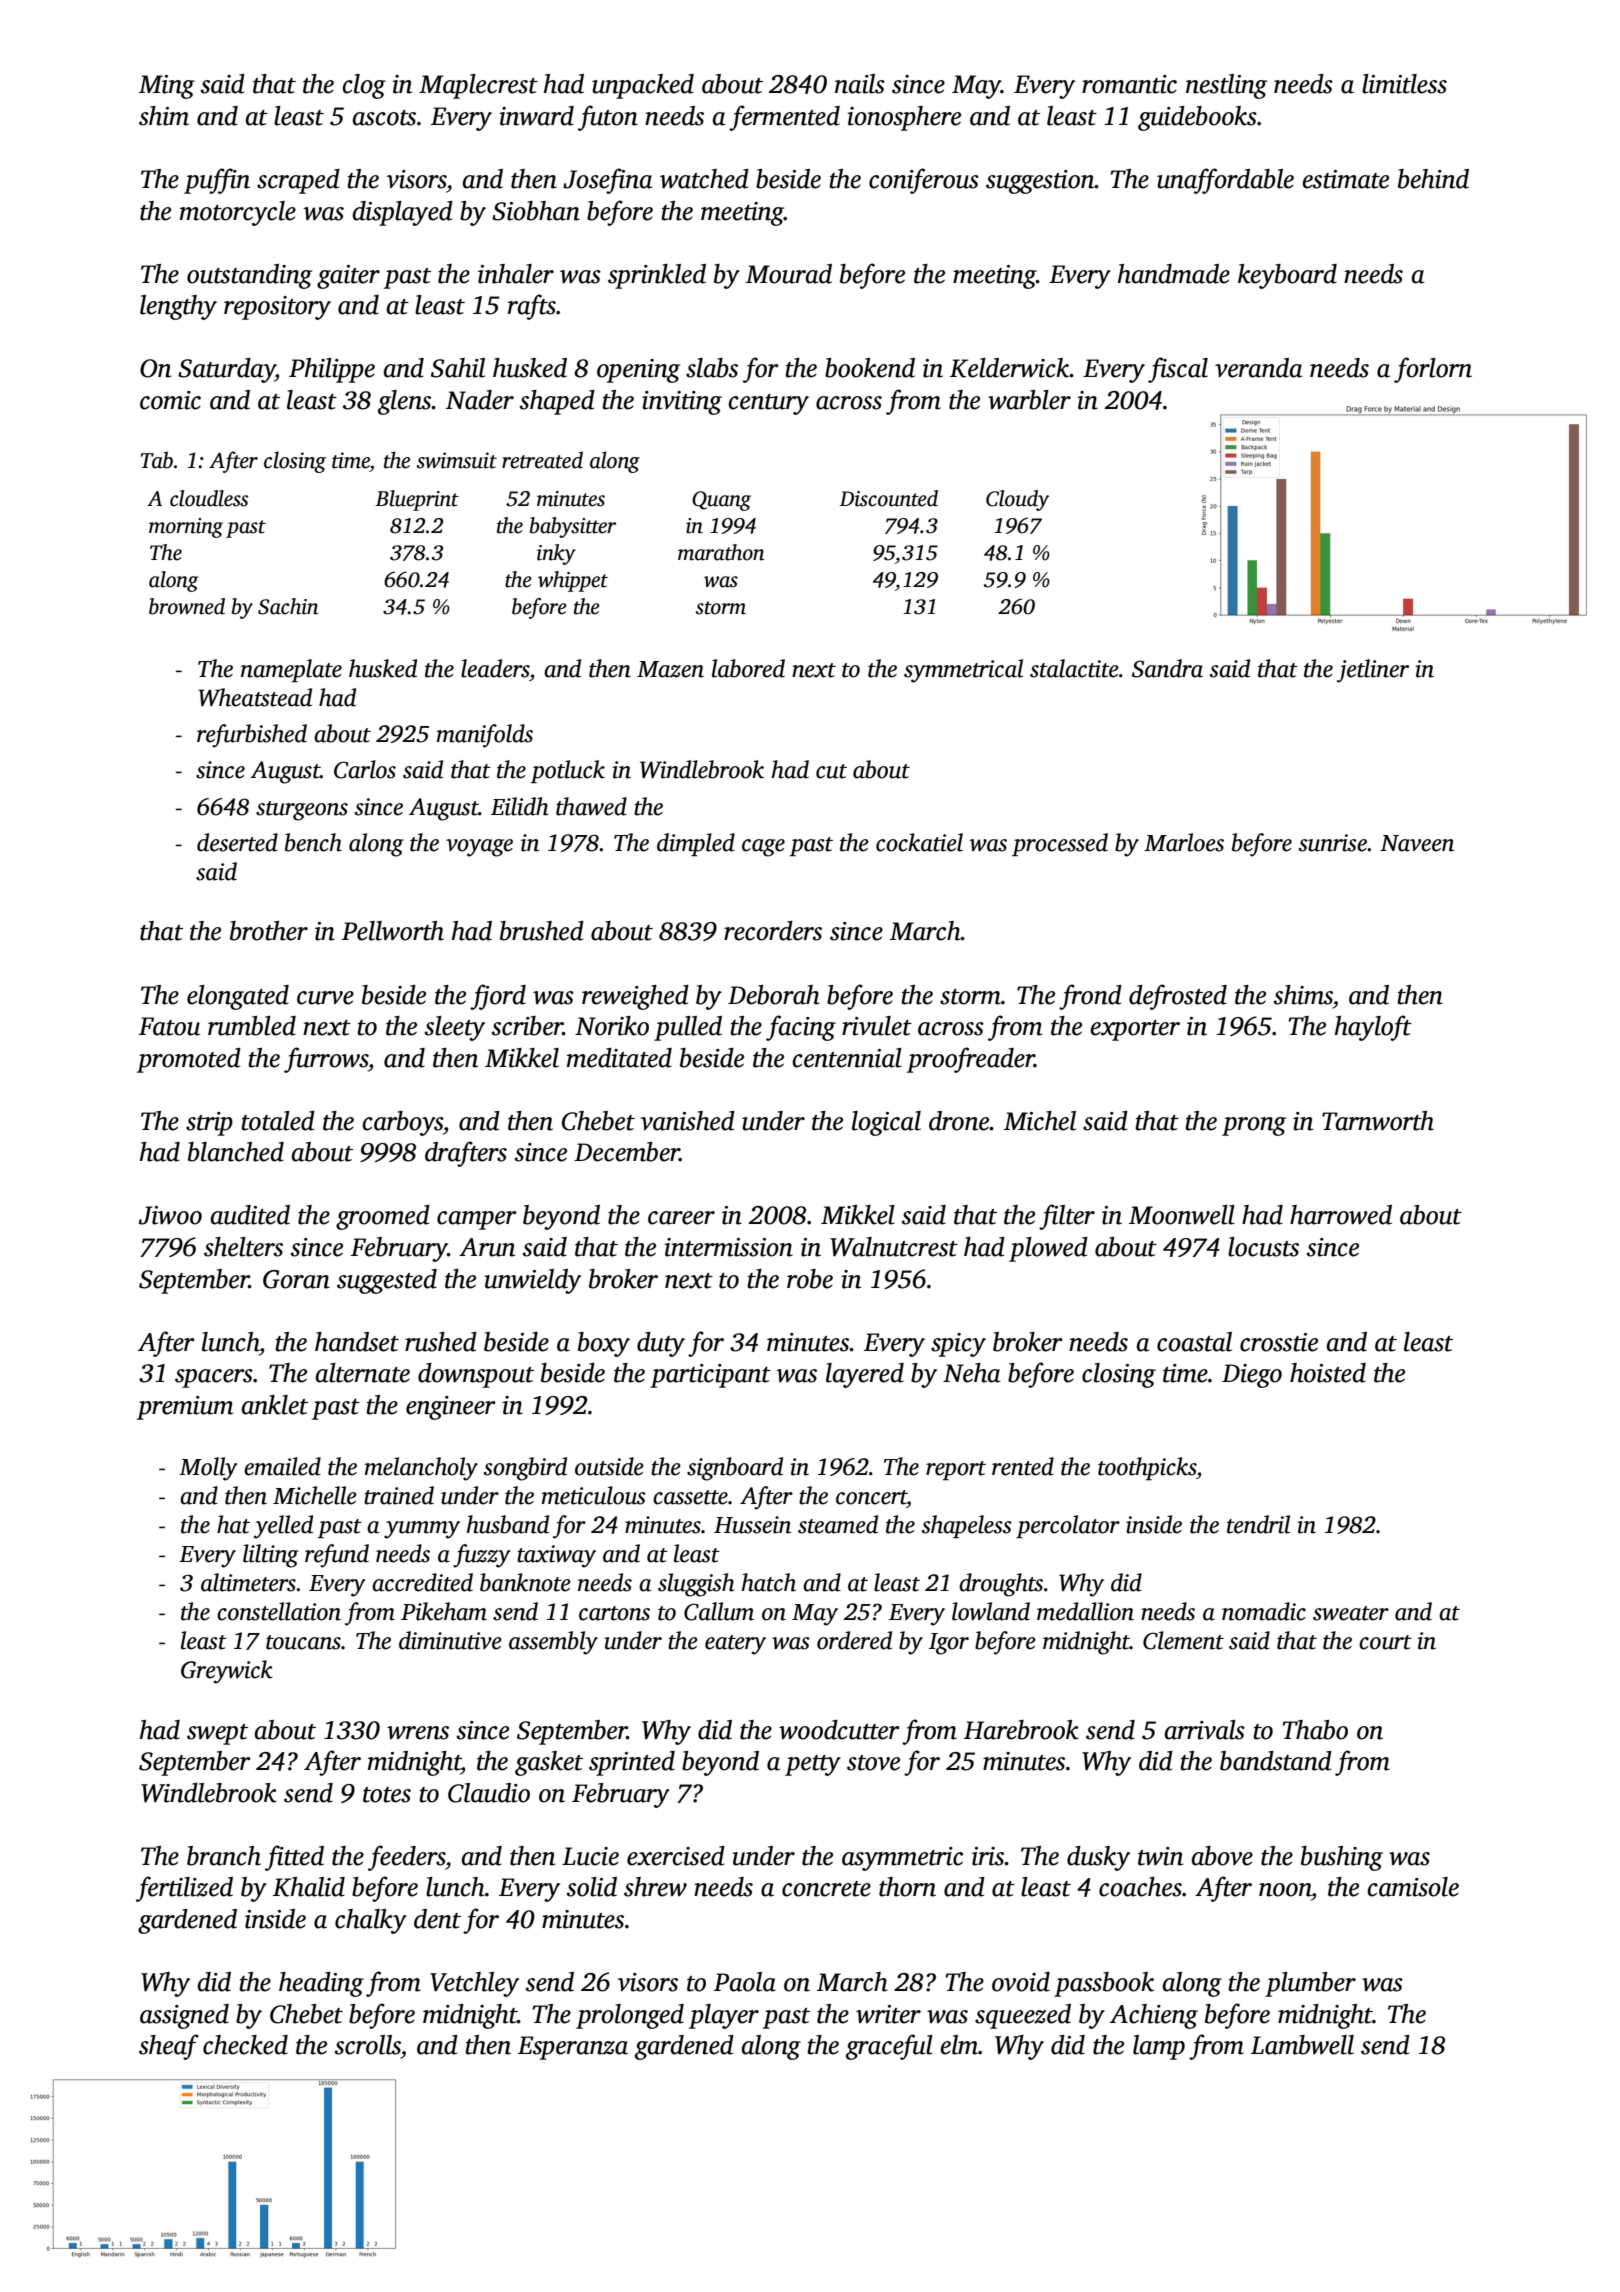  What do you see at coordinates (1328, 1373) in the document?
I see `hoisted` at bounding box center [1328, 1373].
